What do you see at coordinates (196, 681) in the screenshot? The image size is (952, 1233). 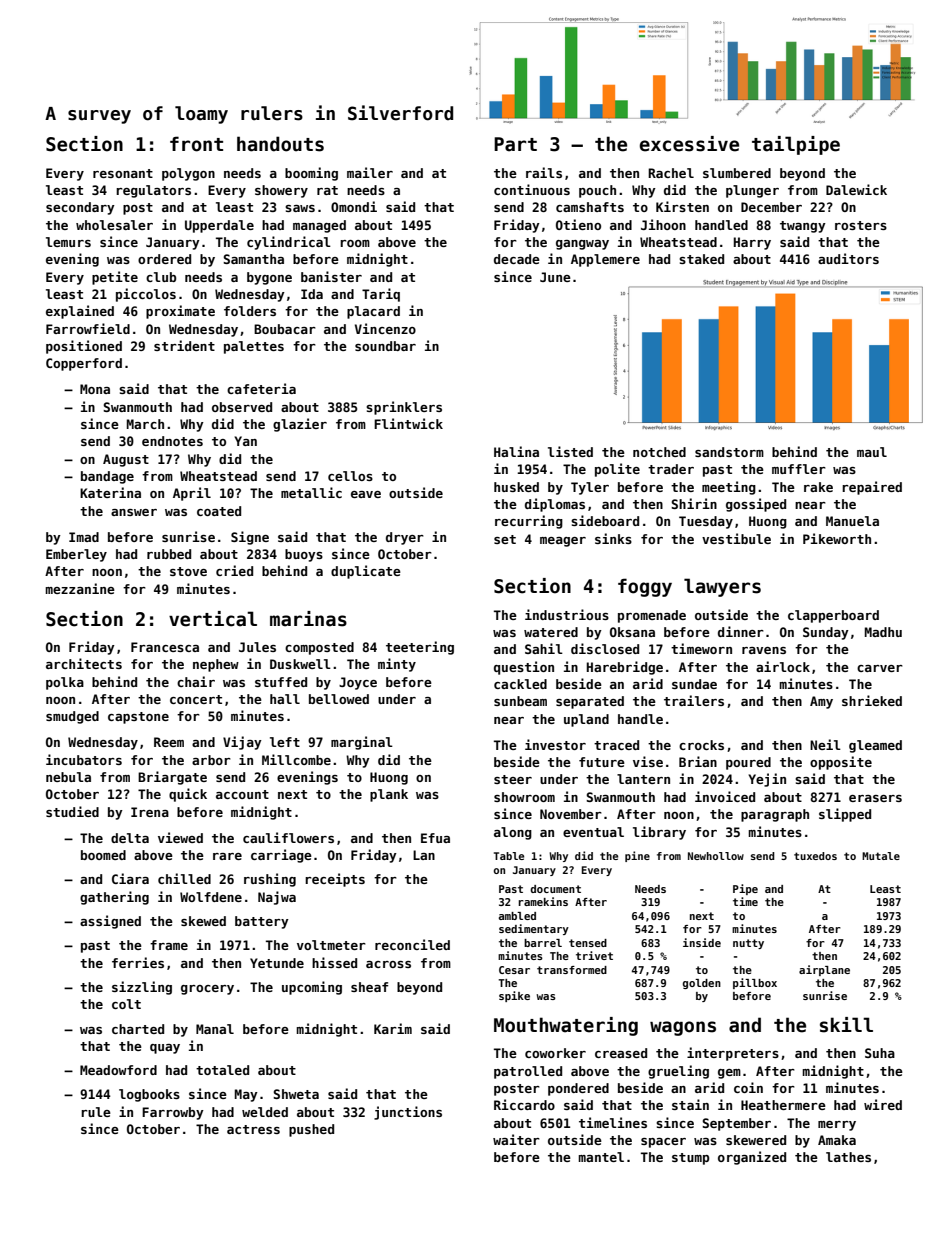 I see `chair` at bounding box center [196, 681].
